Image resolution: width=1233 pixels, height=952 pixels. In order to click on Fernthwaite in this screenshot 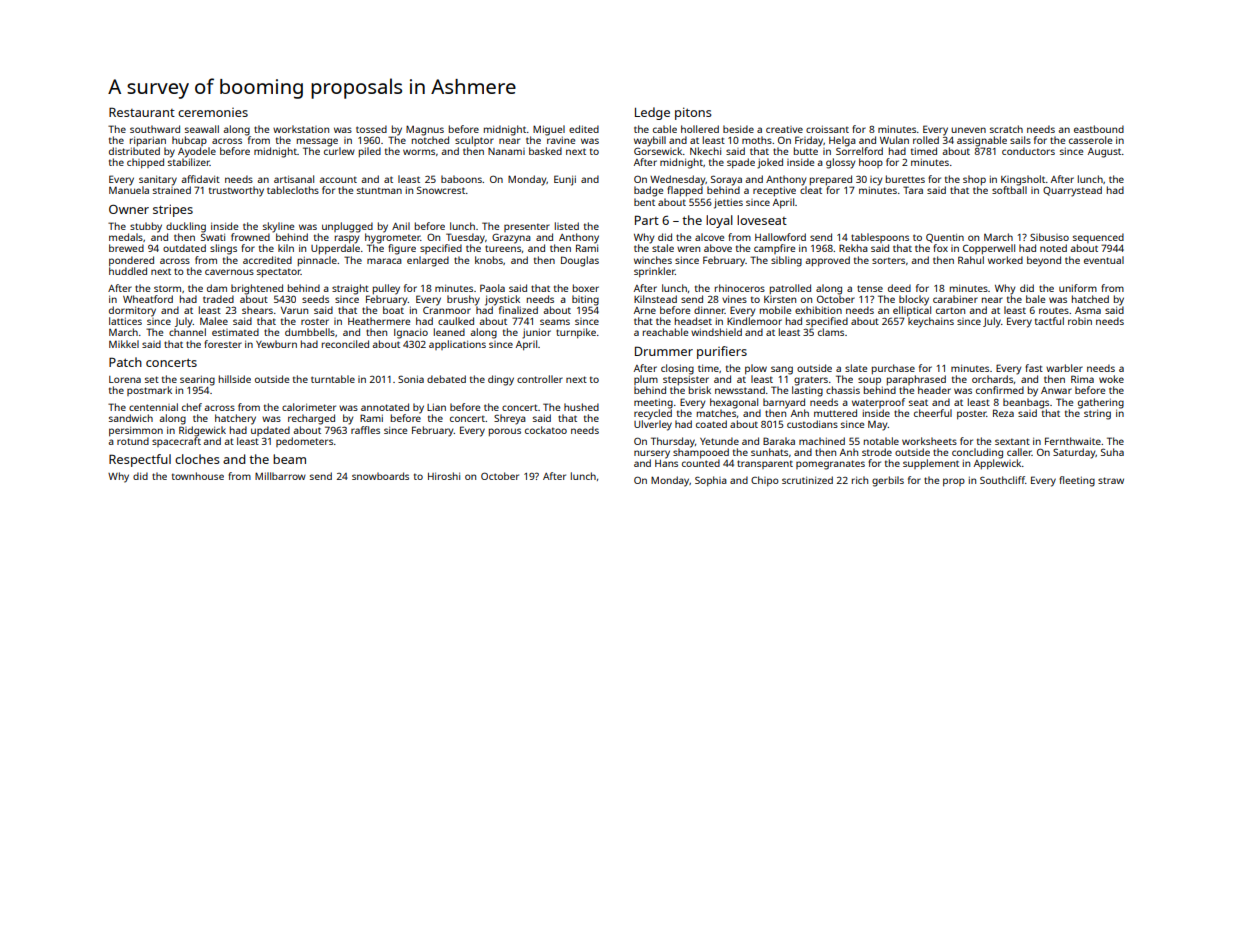, I will do `click(1073, 441)`.
